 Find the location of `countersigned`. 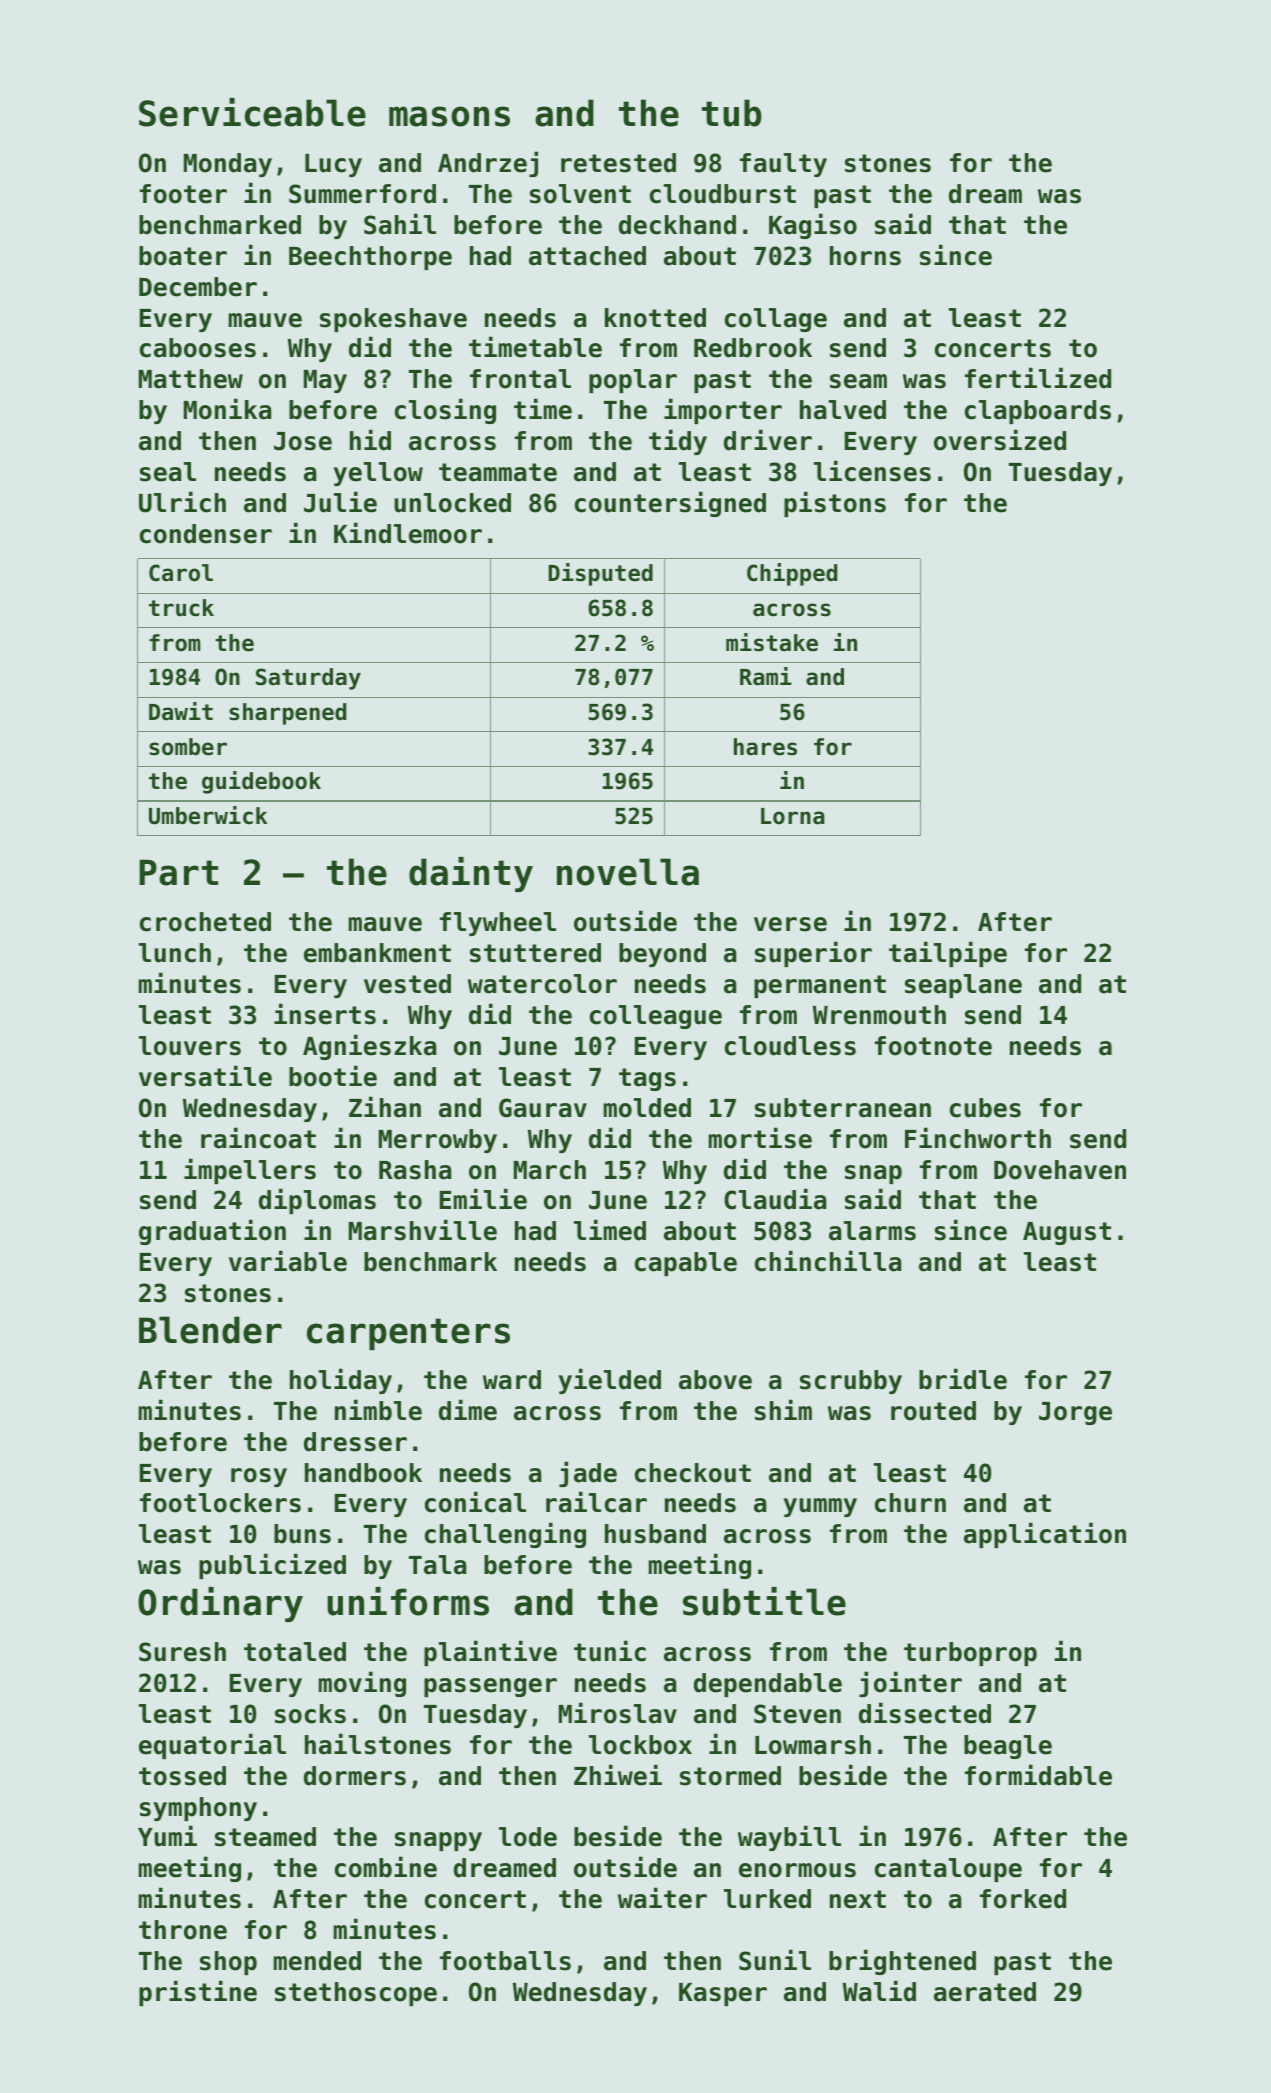

countersigned is located at coordinates (670, 504).
